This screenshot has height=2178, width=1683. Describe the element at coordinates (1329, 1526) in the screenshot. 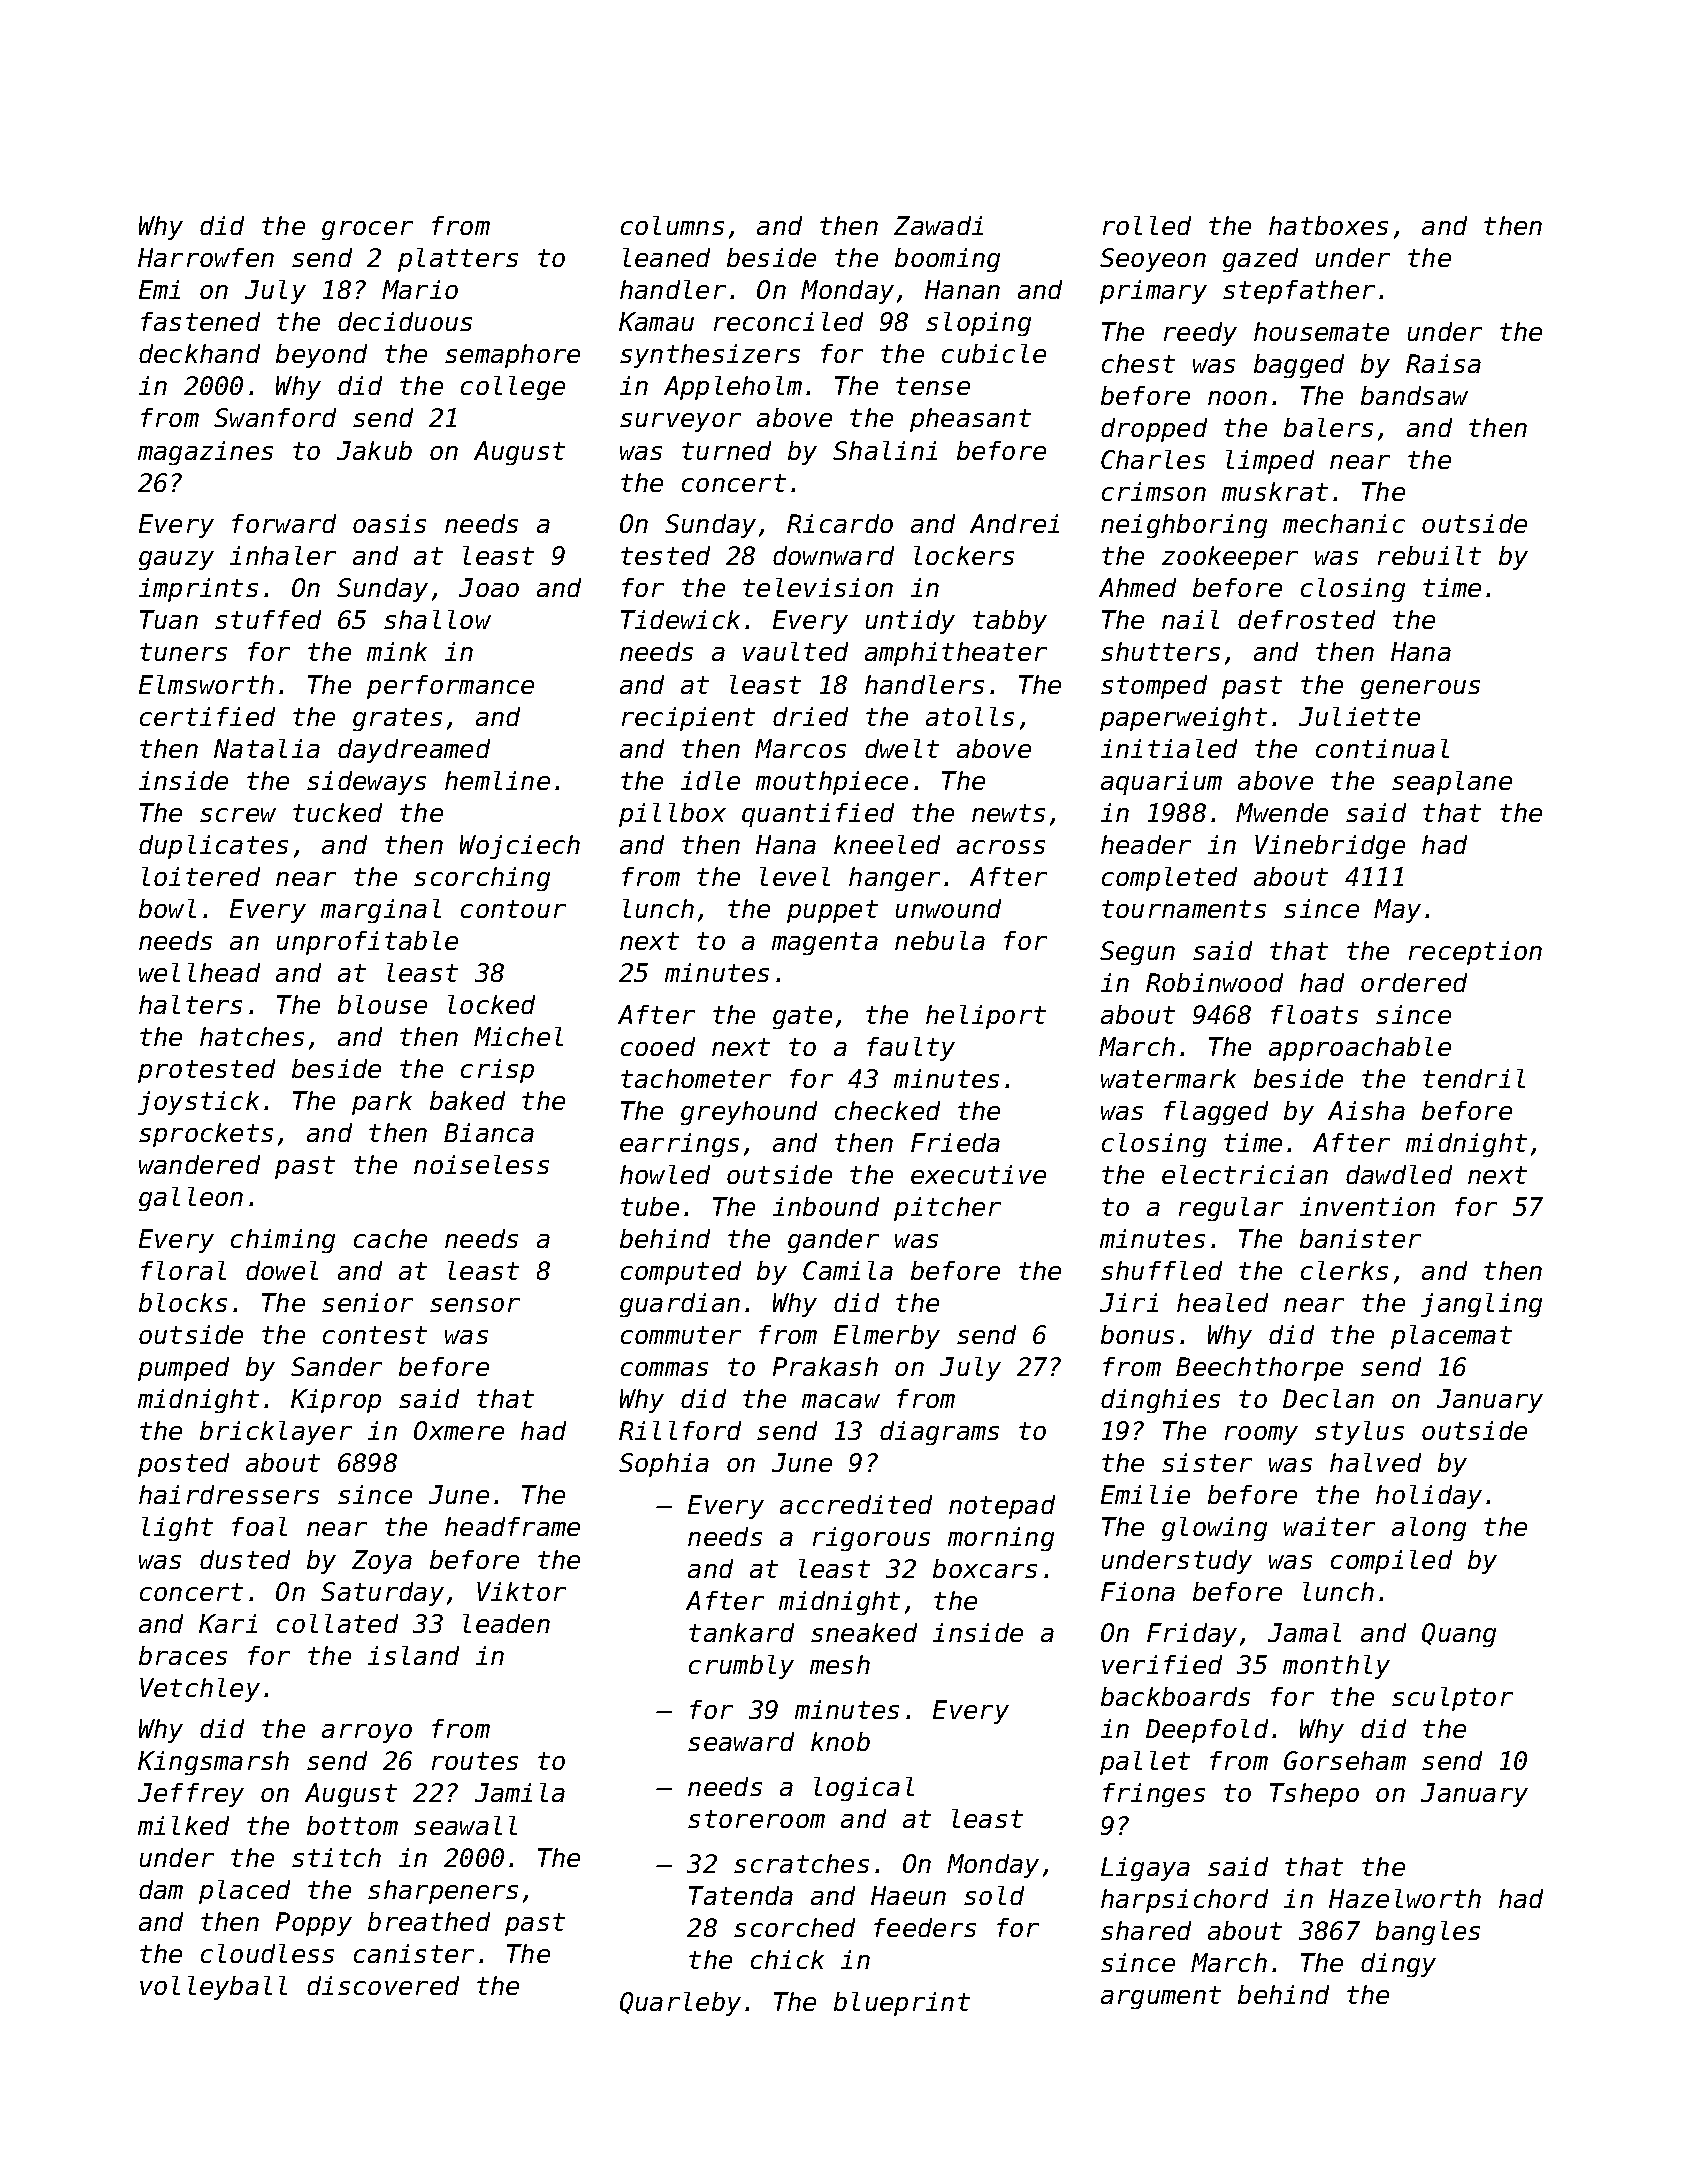

I see `waiter` at that location.
